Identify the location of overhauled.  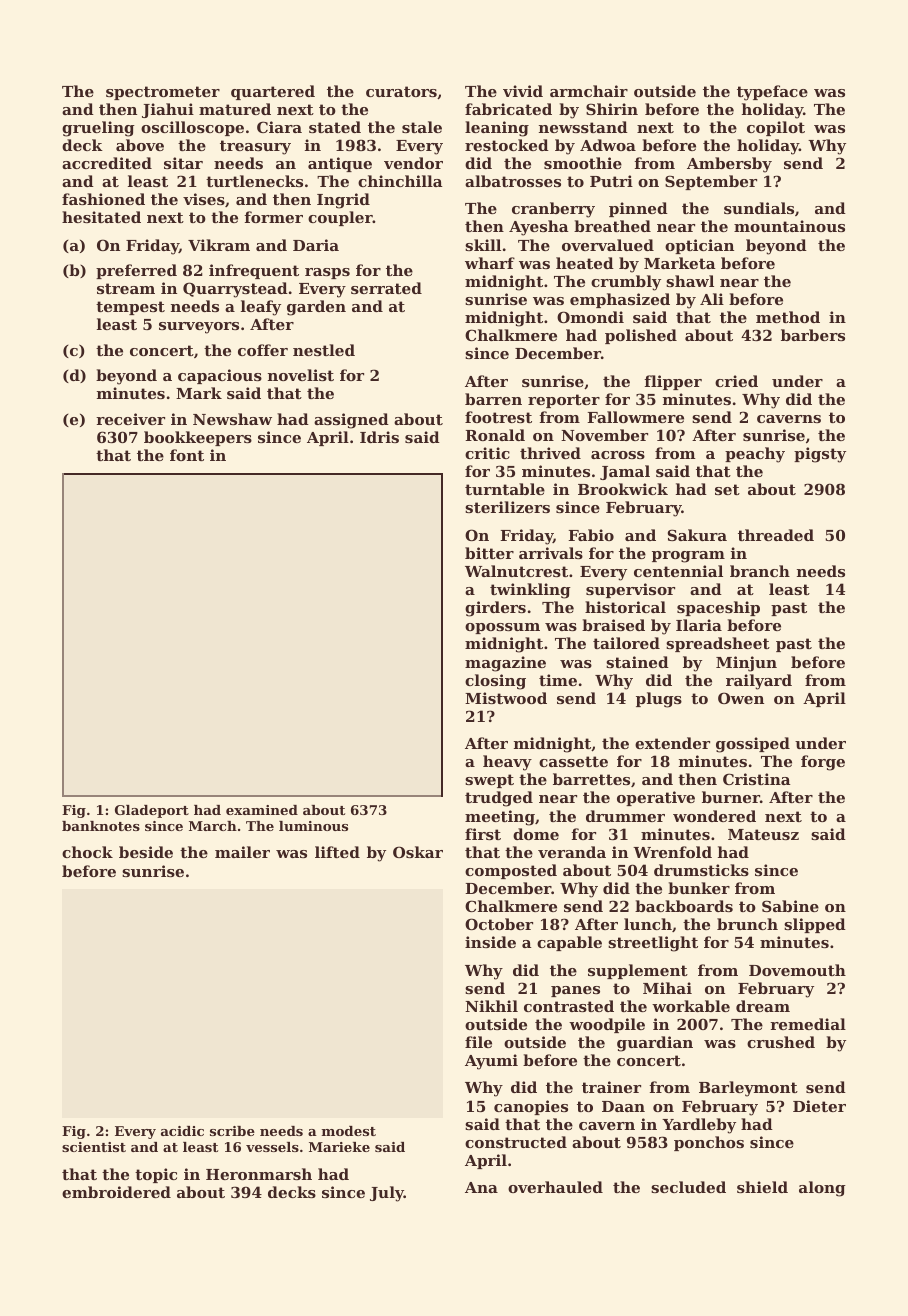
(555, 1187).
